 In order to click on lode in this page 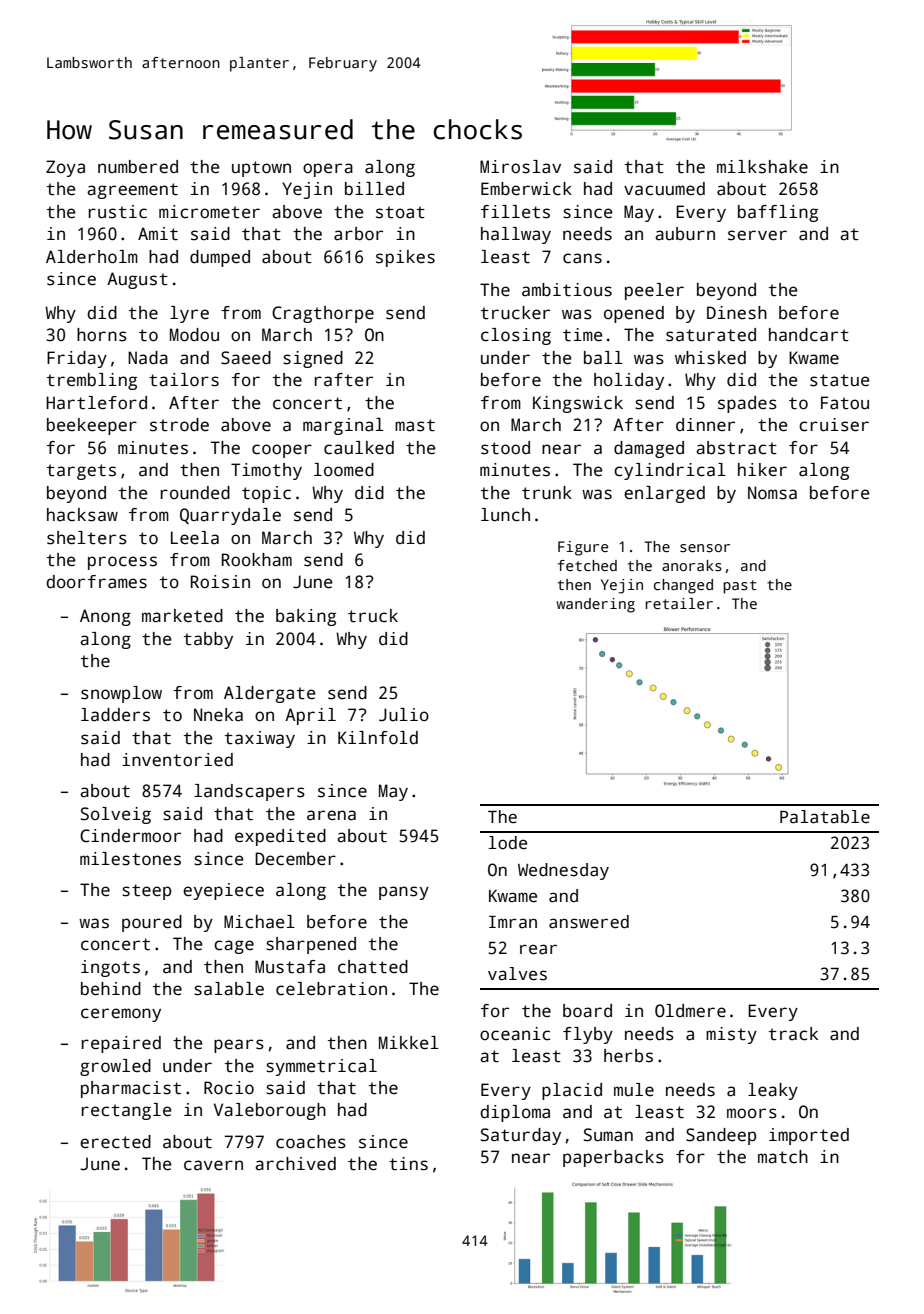, I will do `click(508, 843)`.
